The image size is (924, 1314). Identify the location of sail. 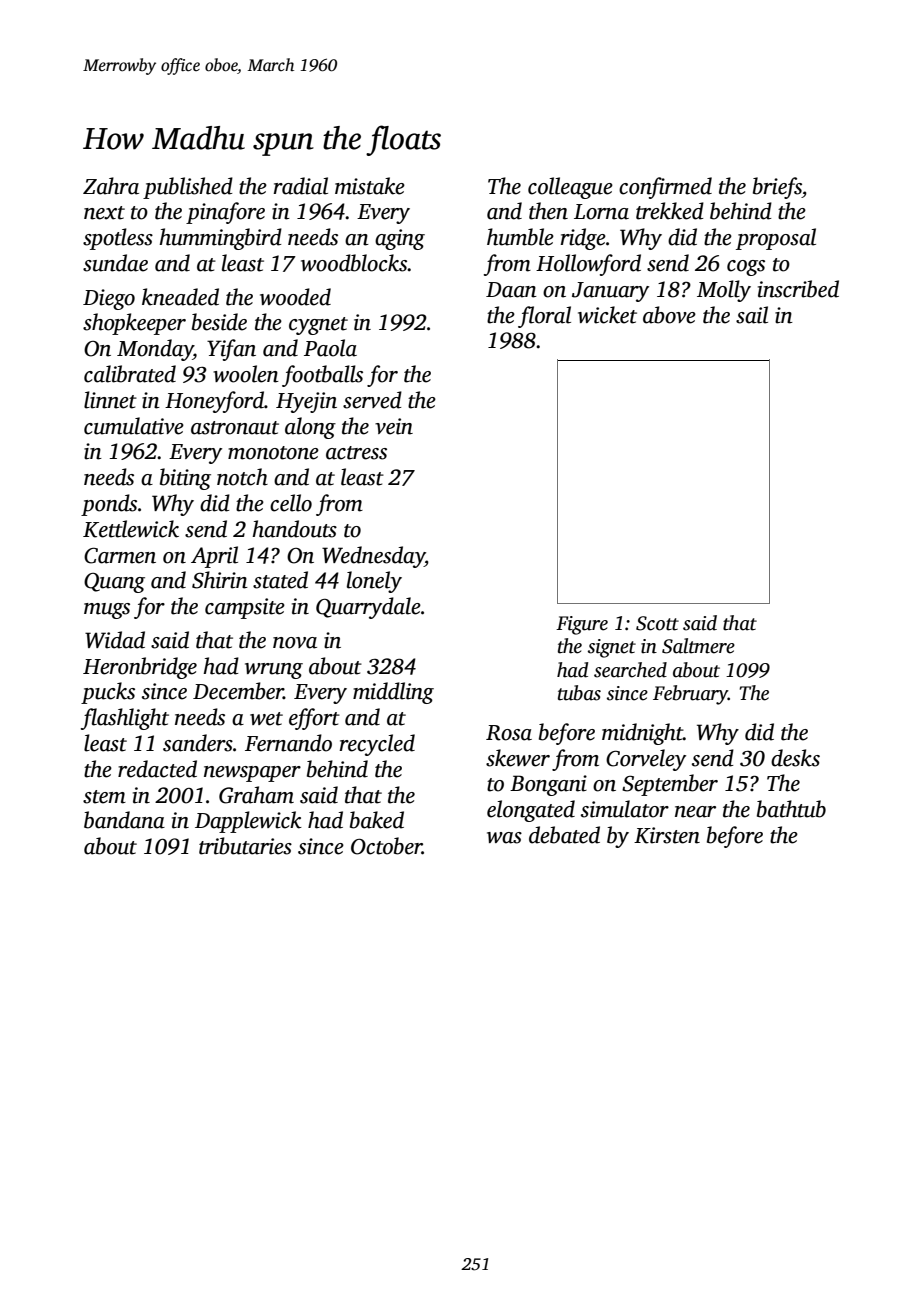
(752, 315).
